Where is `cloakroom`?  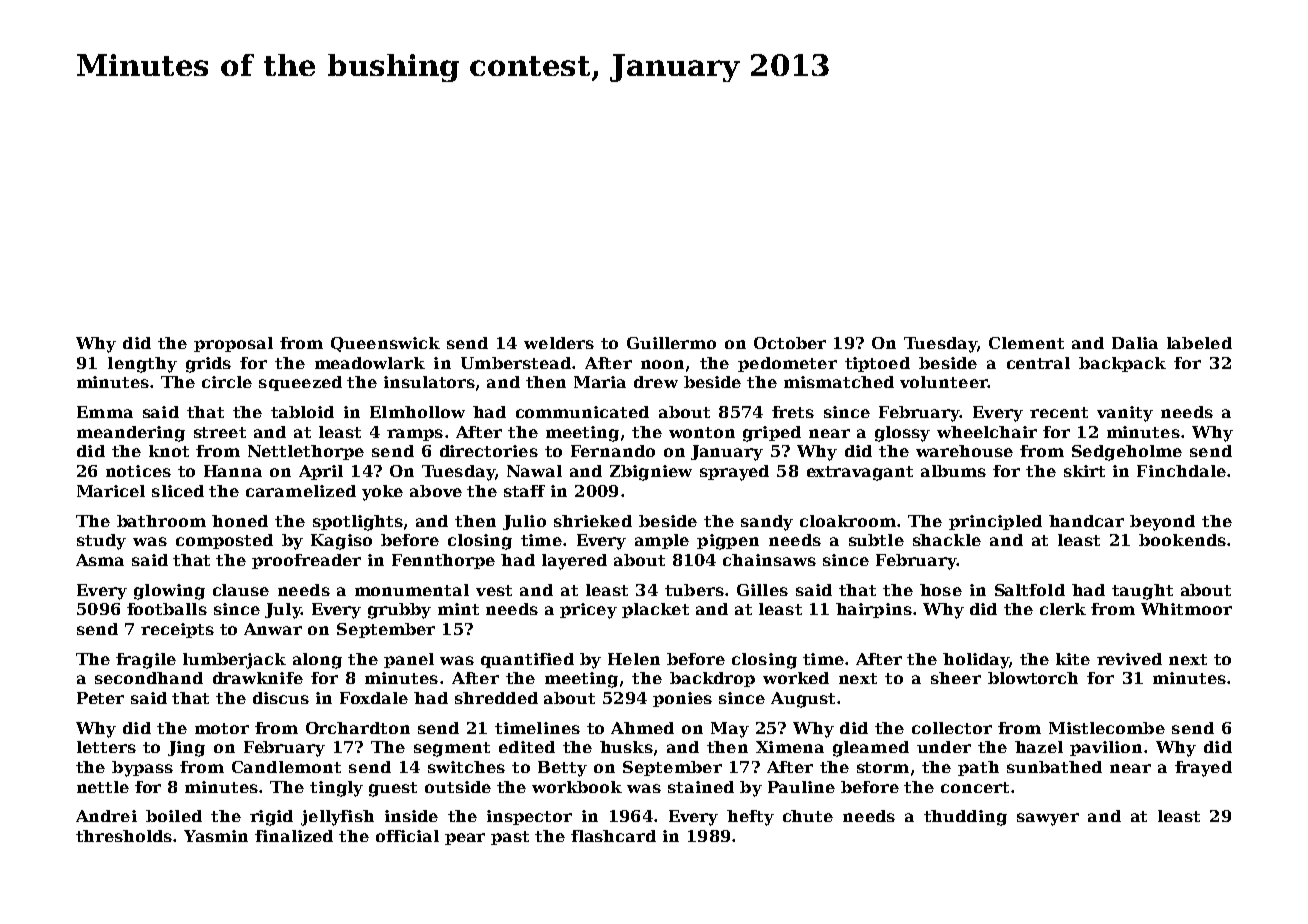
cloakroom is located at coordinates (848, 521).
